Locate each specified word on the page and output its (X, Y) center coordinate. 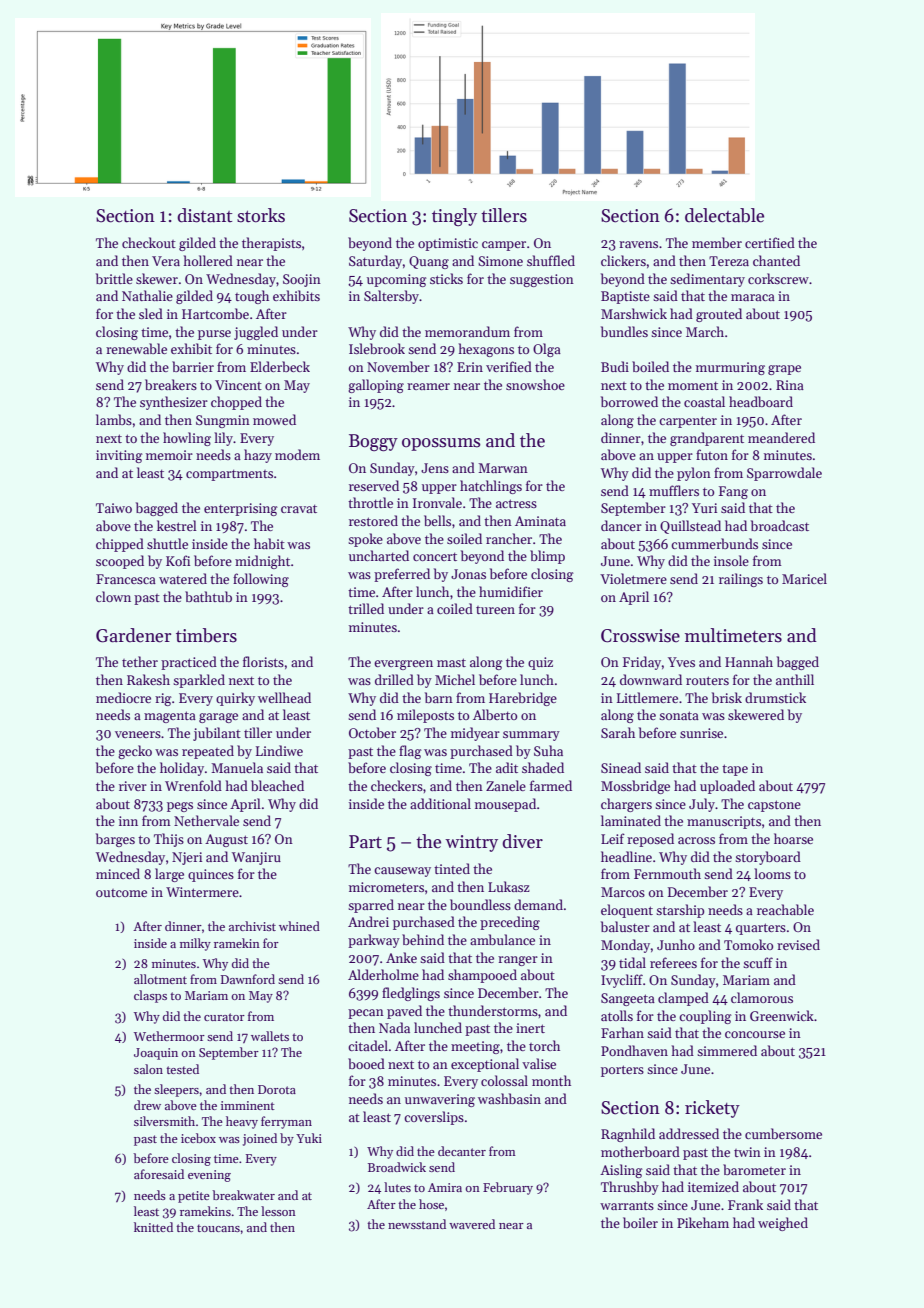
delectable (724, 215)
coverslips (434, 1118)
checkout (149, 242)
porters (622, 1071)
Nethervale (206, 820)
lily (223, 439)
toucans (218, 1228)
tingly (454, 217)
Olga (547, 350)
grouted (719, 315)
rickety (712, 1109)
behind (423, 939)
